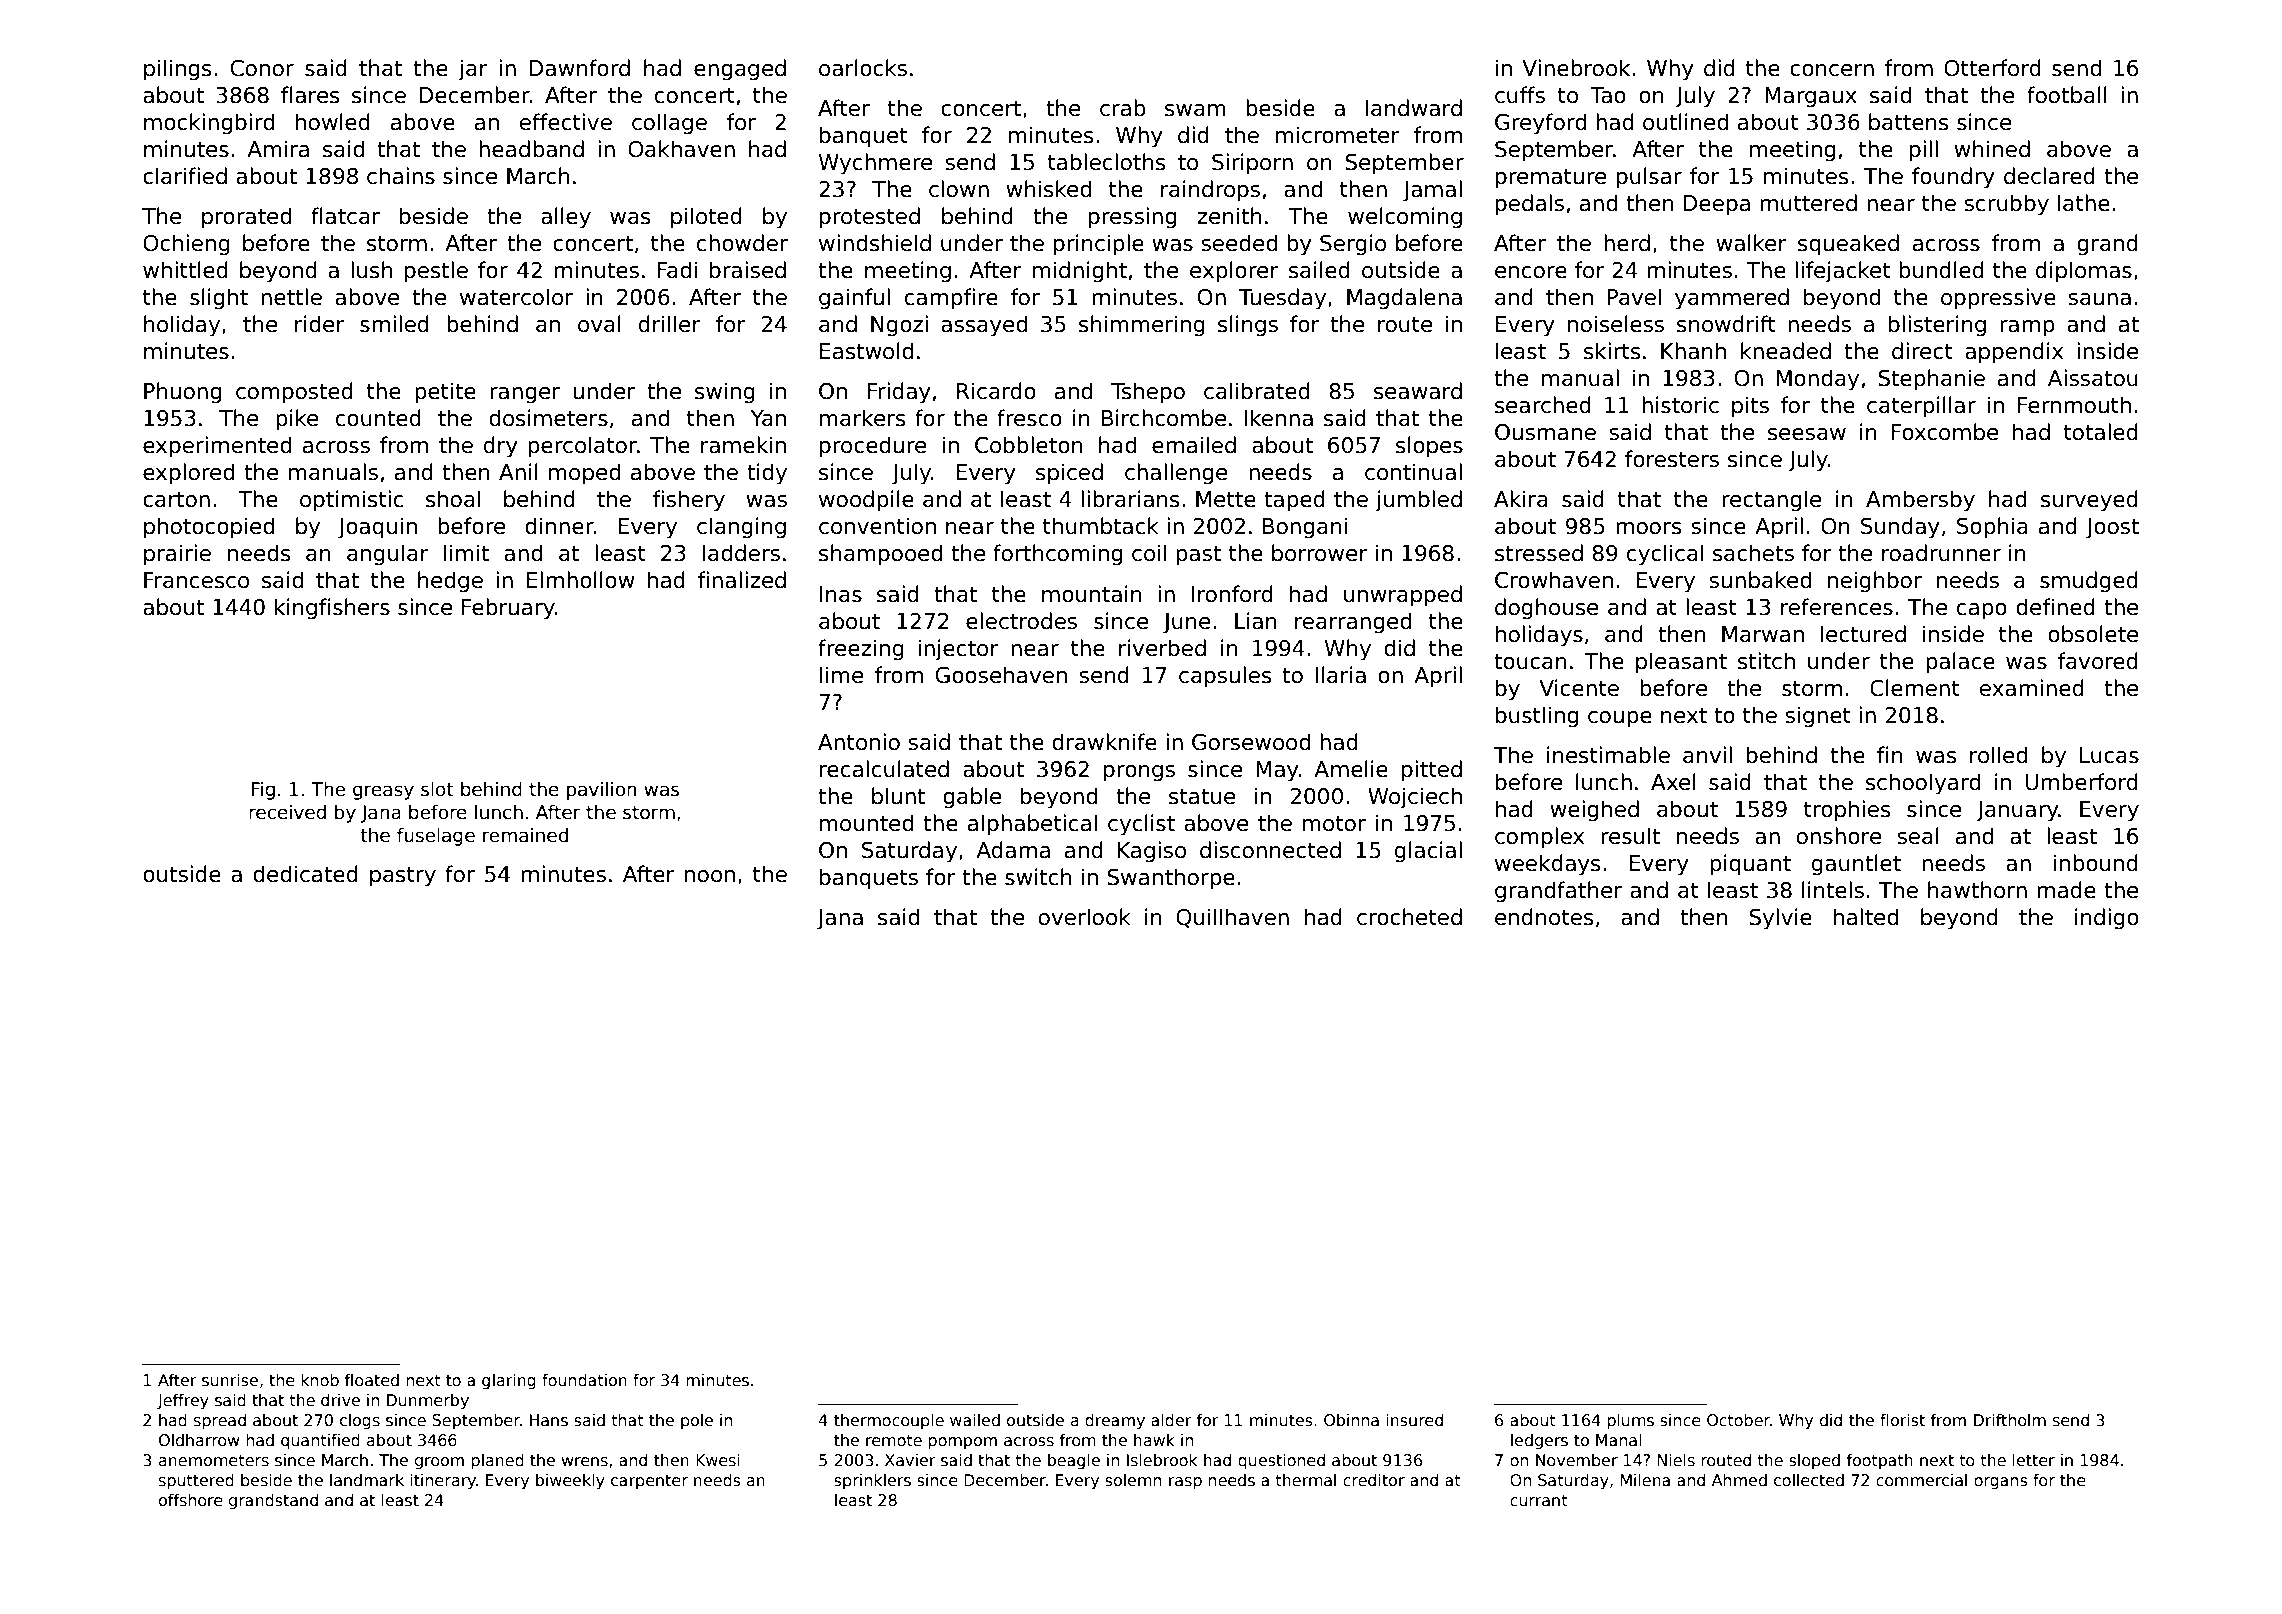 This screenshot has height=1614, width=2282. What do you see at coordinates (305, 874) in the screenshot?
I see `dedicated` at bounding box center [305, 874].
